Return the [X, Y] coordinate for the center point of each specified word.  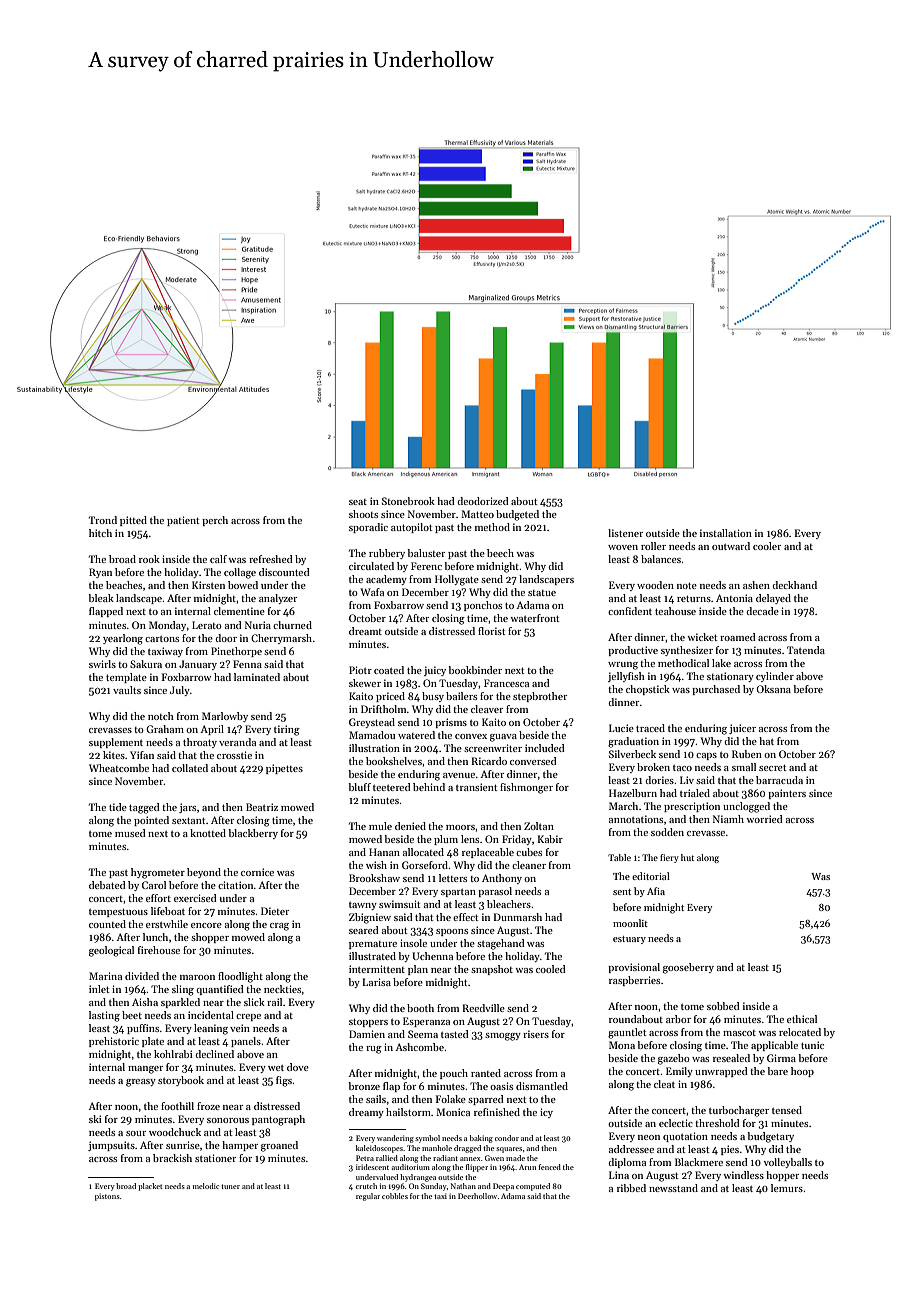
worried [764, 819]
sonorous [228, 1120]
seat [358, 502]
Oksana [773, 689]
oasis [501, 1086]
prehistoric [114, 1042]
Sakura [146, 664]
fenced [550, 1167]
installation [726, 533]
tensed [787, 1110]
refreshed [271, 559]
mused [130, 833]
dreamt [365, 631]
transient [477, 787]
